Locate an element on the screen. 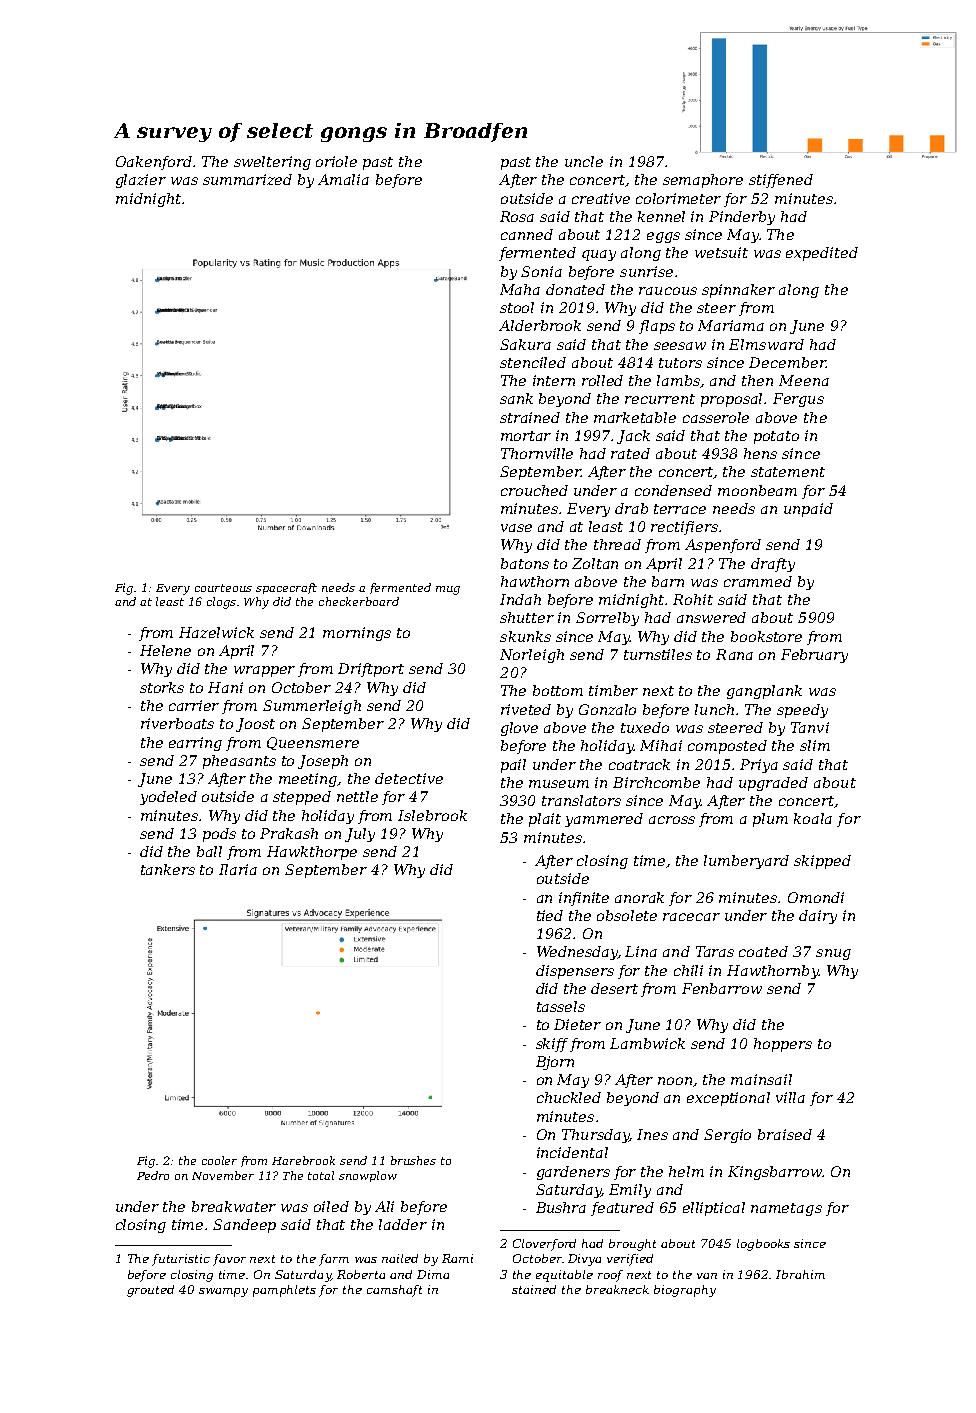 The height and width of the screenshot is (1413, 976). summarized is located at coordinates (247, 179).
